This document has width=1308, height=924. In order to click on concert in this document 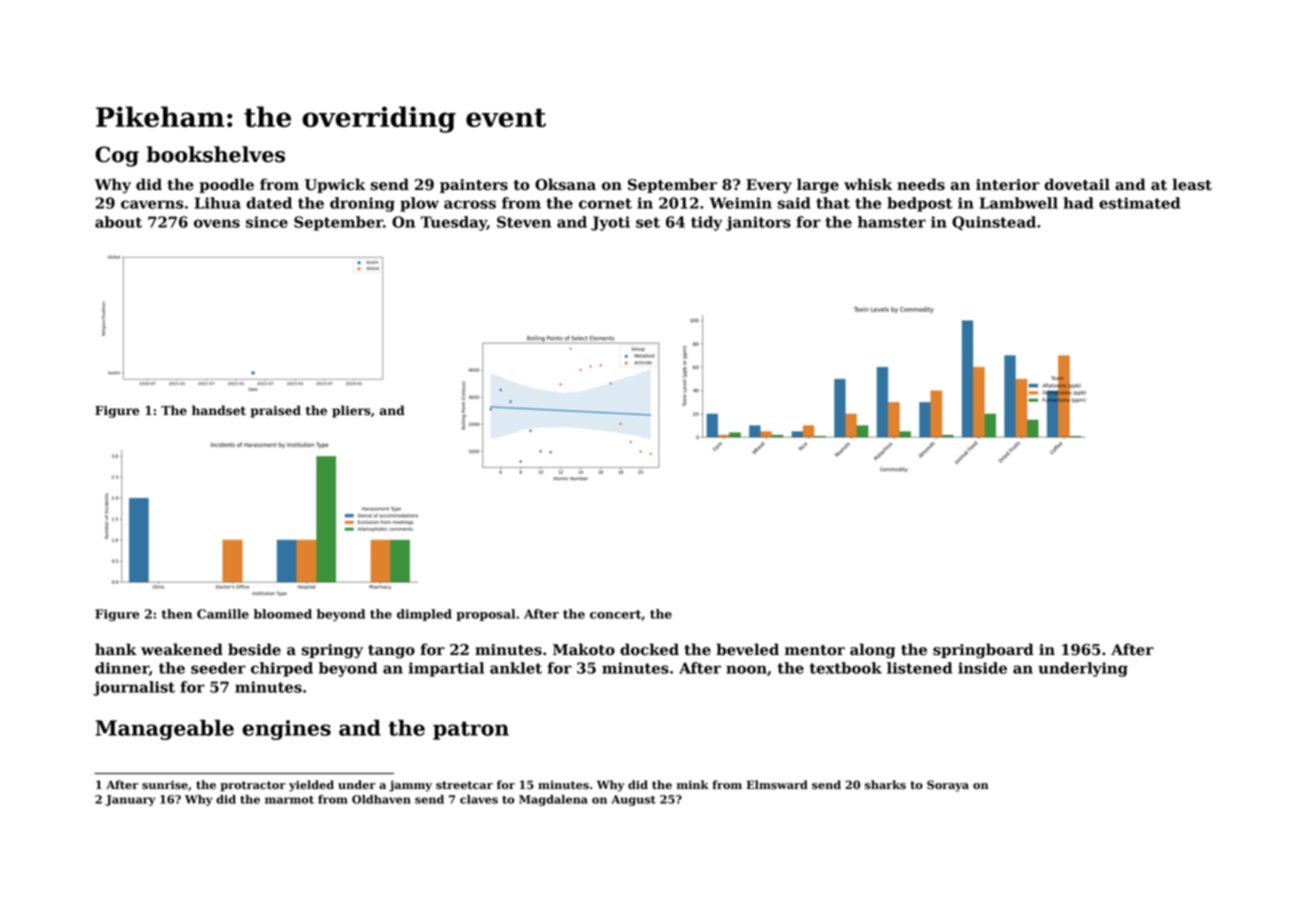, I will do `click(615, 614)`.
